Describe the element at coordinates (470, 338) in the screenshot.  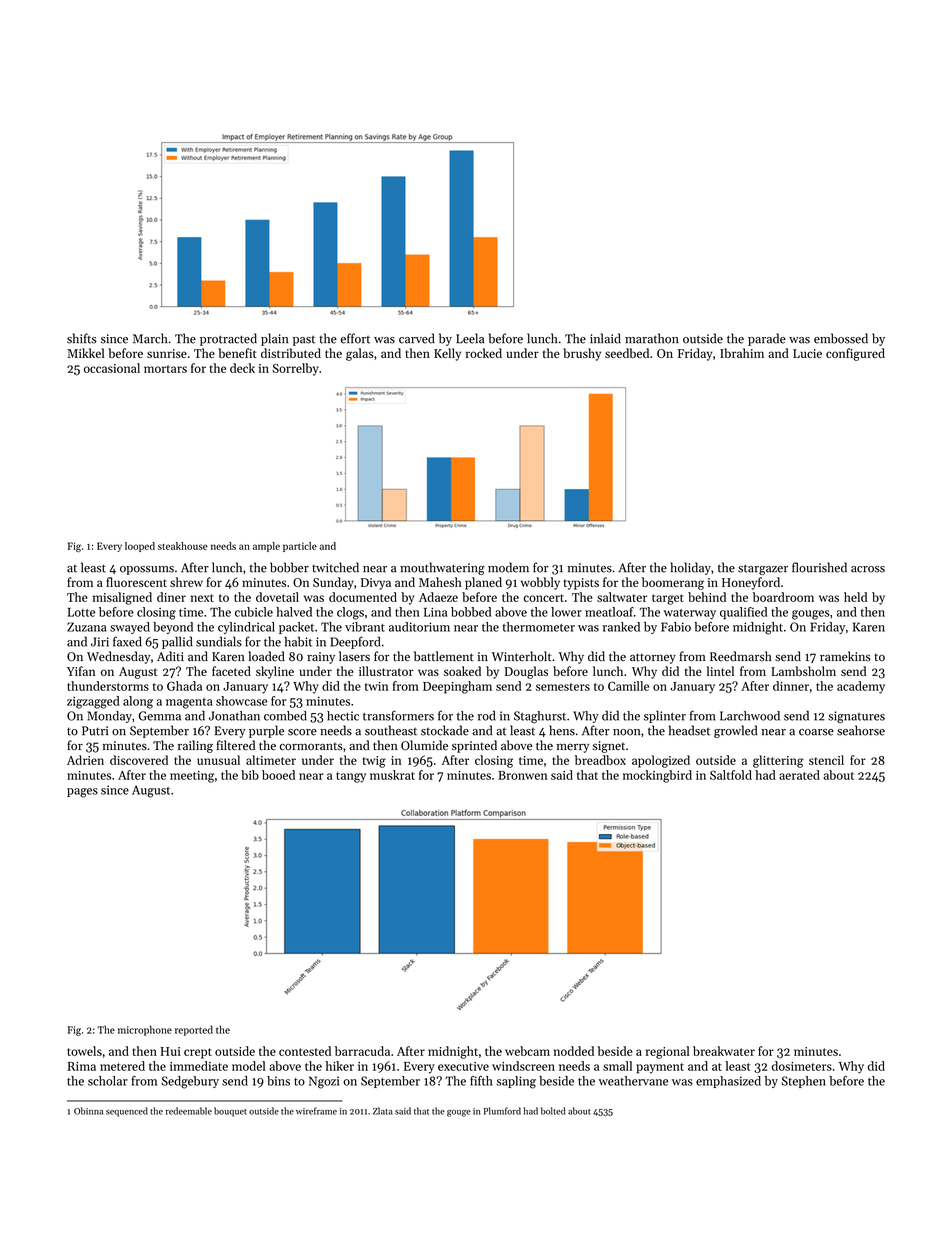
I see `Leela` at that location.
